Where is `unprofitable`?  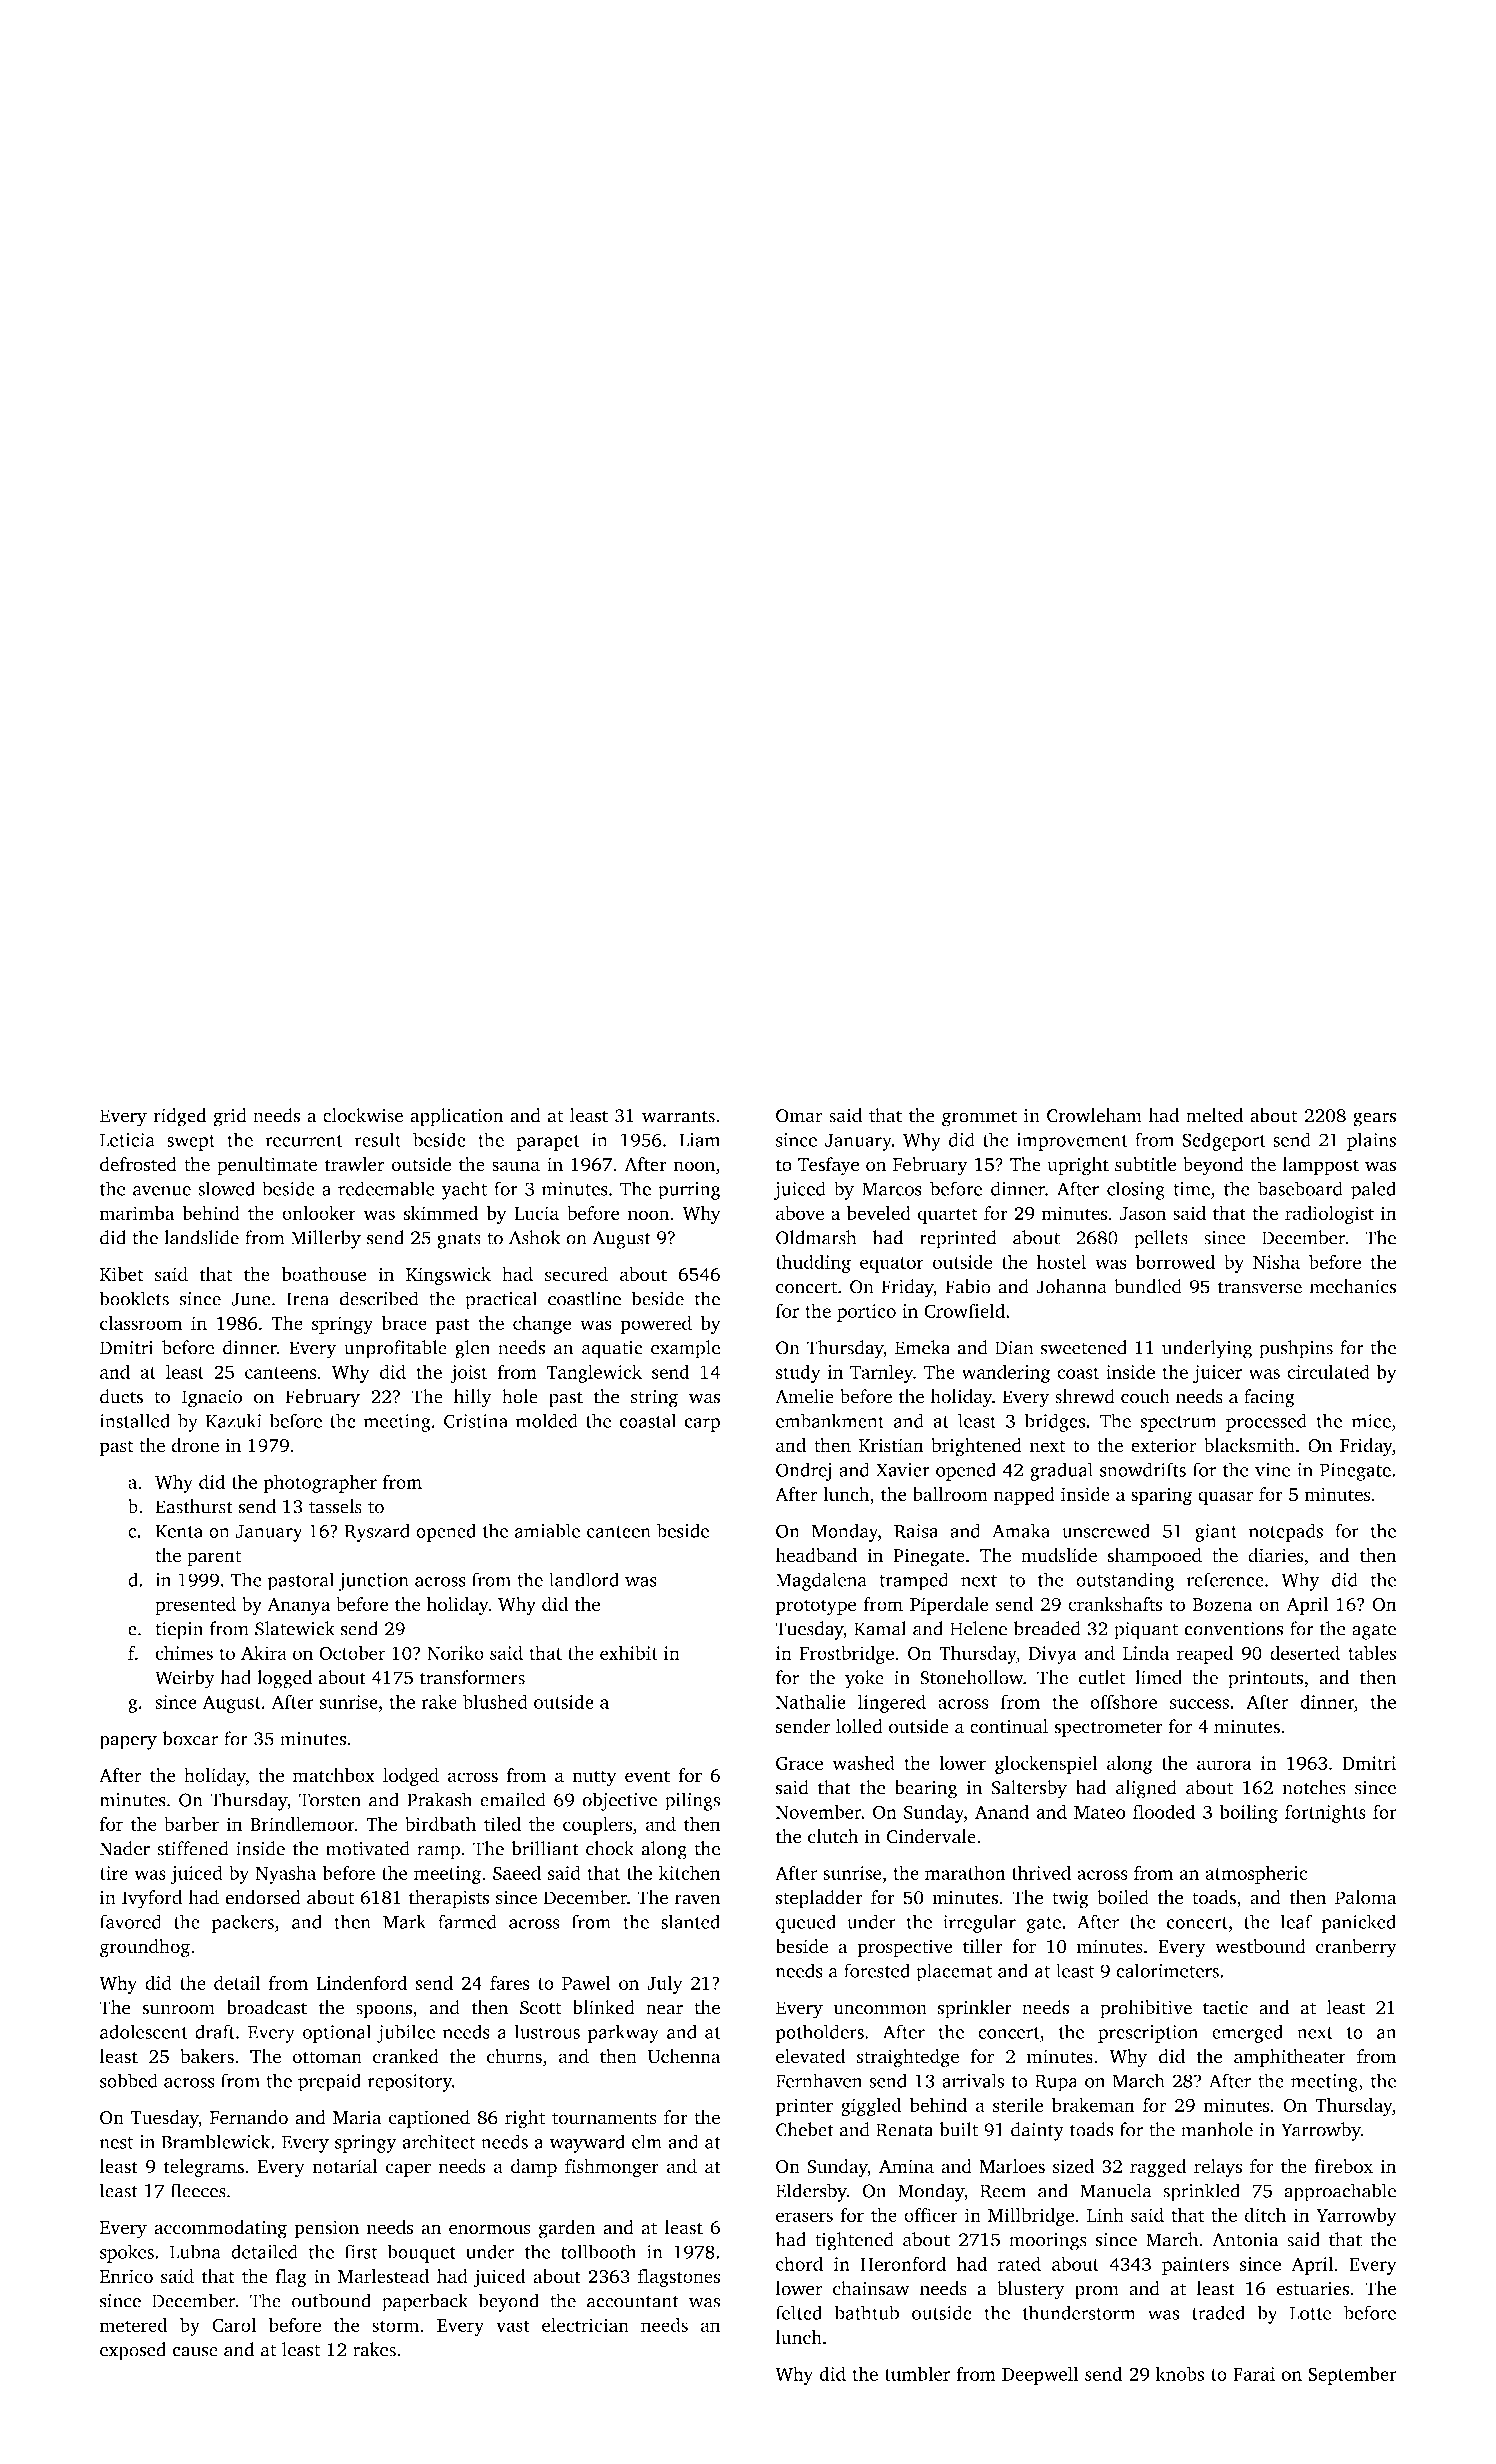
unprofitable is located at coordinates (395, 1349).
